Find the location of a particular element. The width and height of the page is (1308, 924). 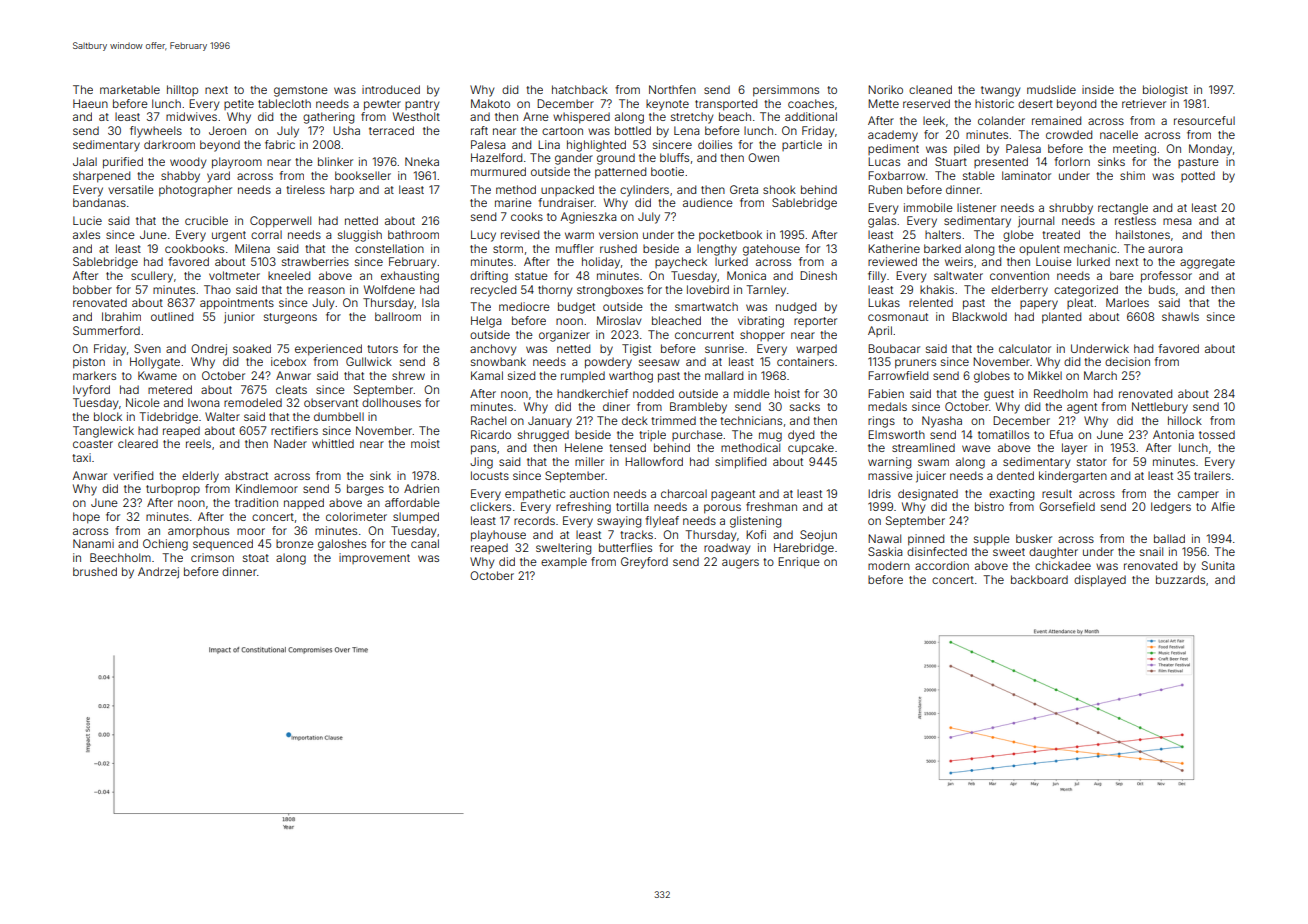

Greta is located at coordinates (744, 189).
